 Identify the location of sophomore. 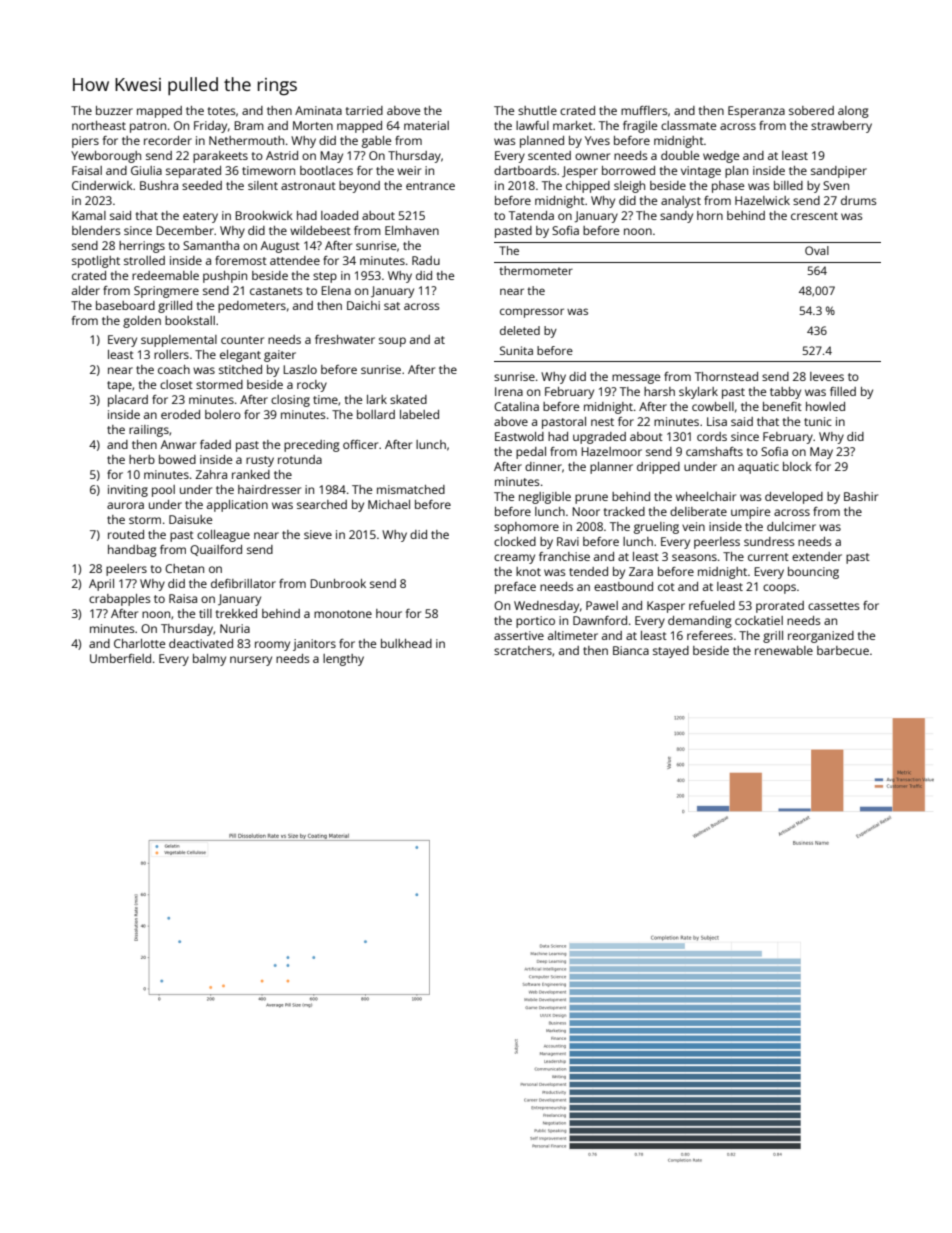
(526, 528).
